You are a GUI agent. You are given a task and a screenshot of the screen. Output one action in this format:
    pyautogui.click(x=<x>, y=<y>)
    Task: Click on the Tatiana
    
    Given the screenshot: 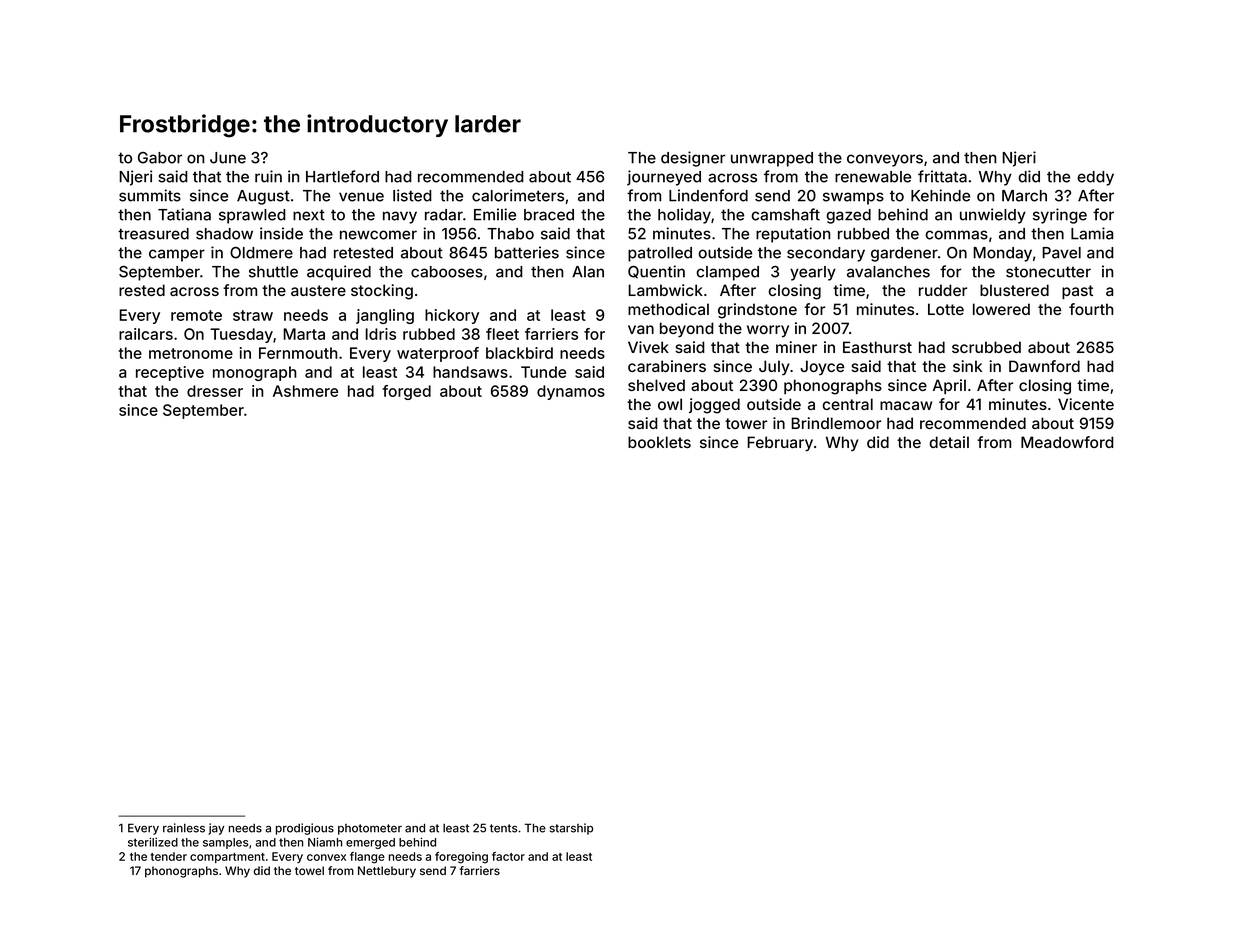 What is the action you would take?
    pyautogui.click(x=184, y=214)
